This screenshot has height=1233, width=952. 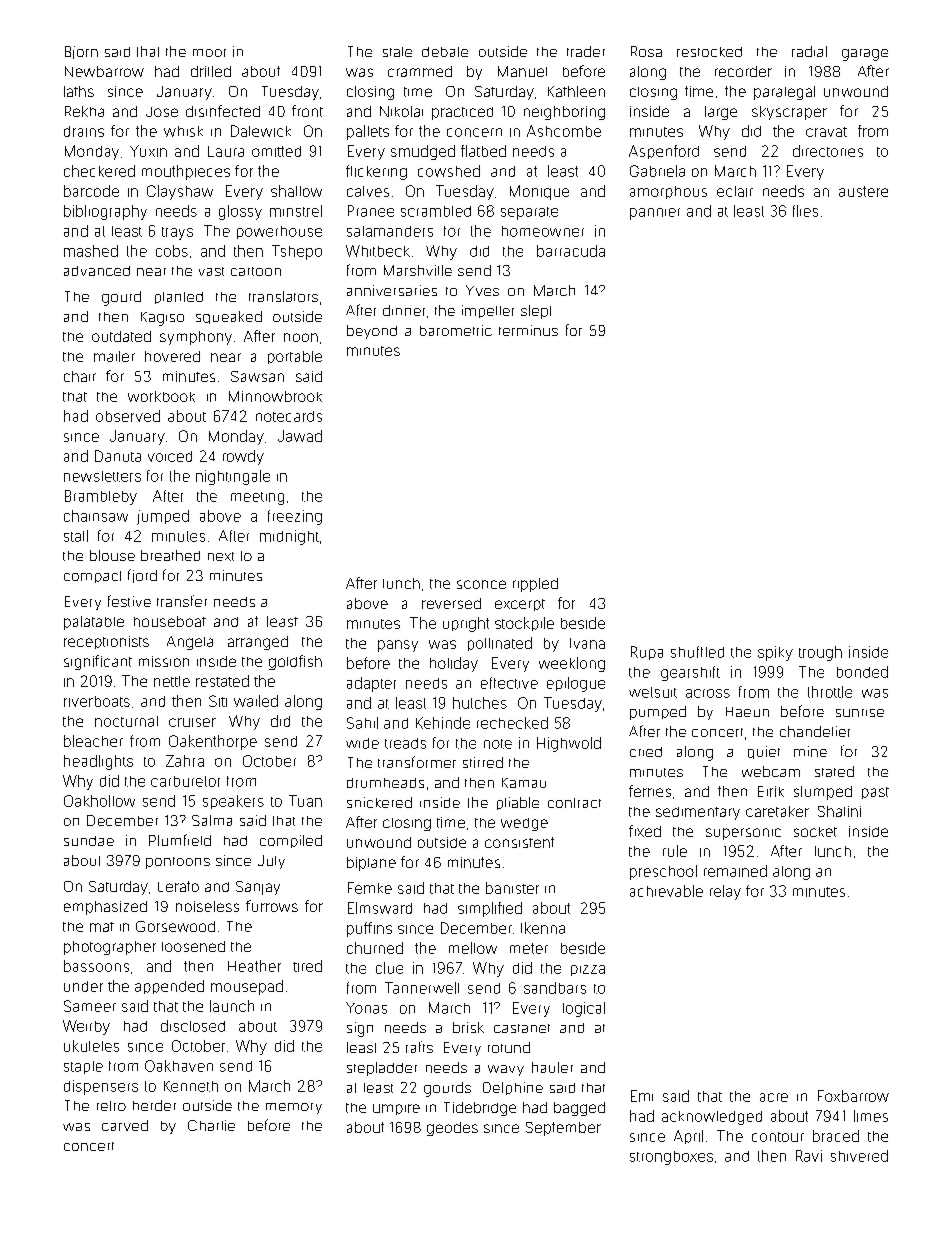 What do you see at coordinates (385, 783) in the screenshot?
I see `drumheads` at bounding box center [385, 783].
